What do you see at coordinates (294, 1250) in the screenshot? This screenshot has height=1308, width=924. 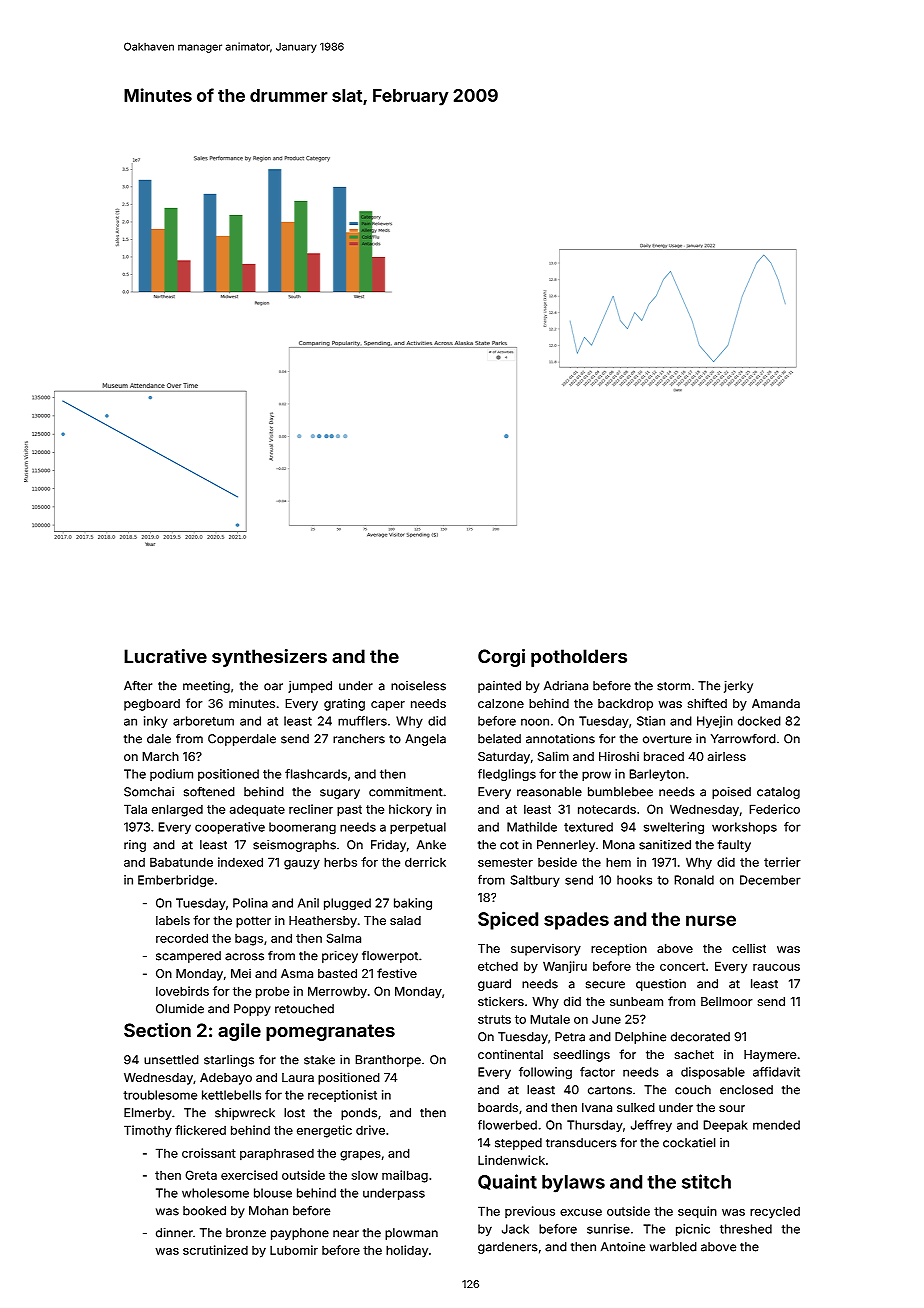 I see `Lubomir` at bounding box center [294, 1250].
